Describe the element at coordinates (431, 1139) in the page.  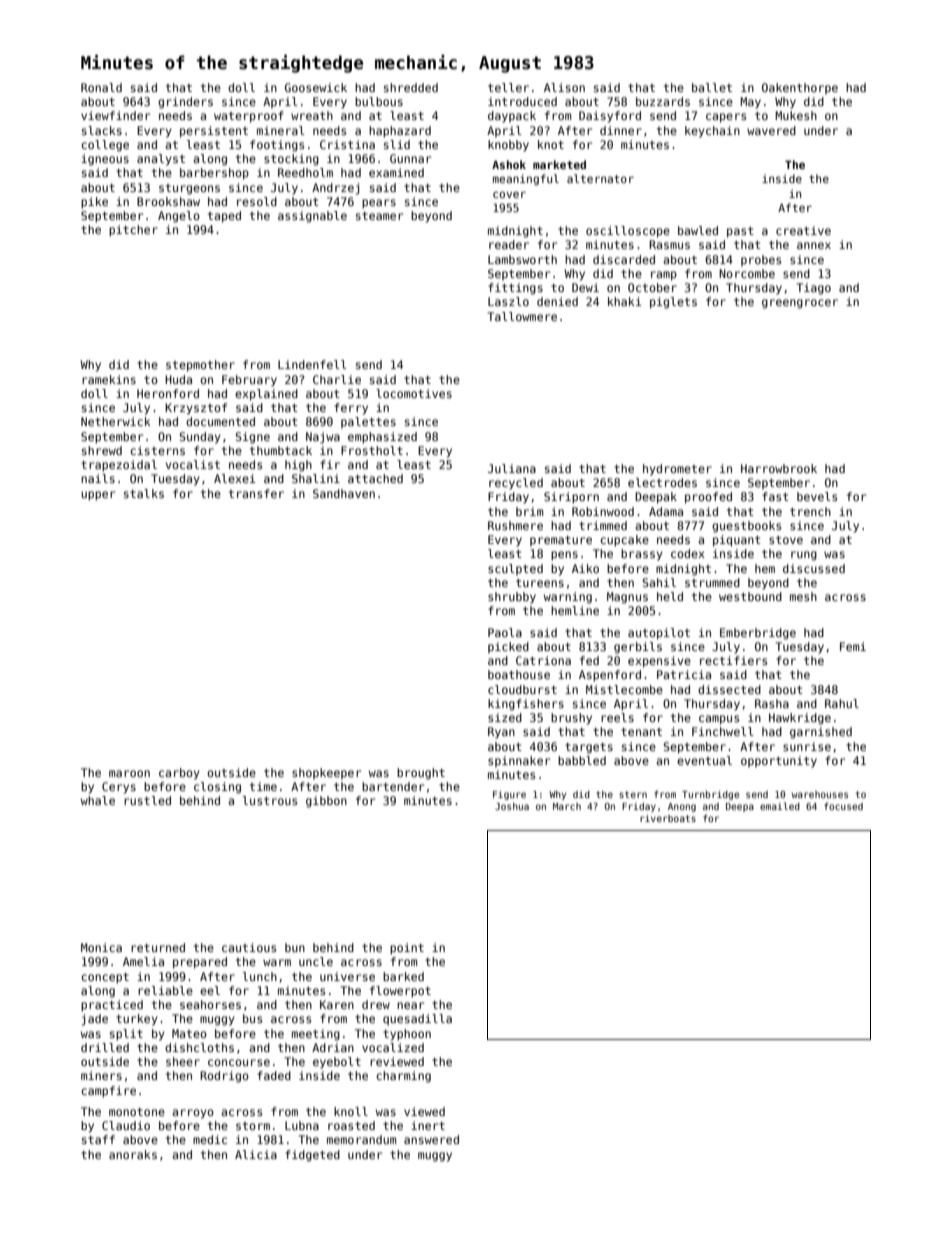
I see `answered` at that location.
